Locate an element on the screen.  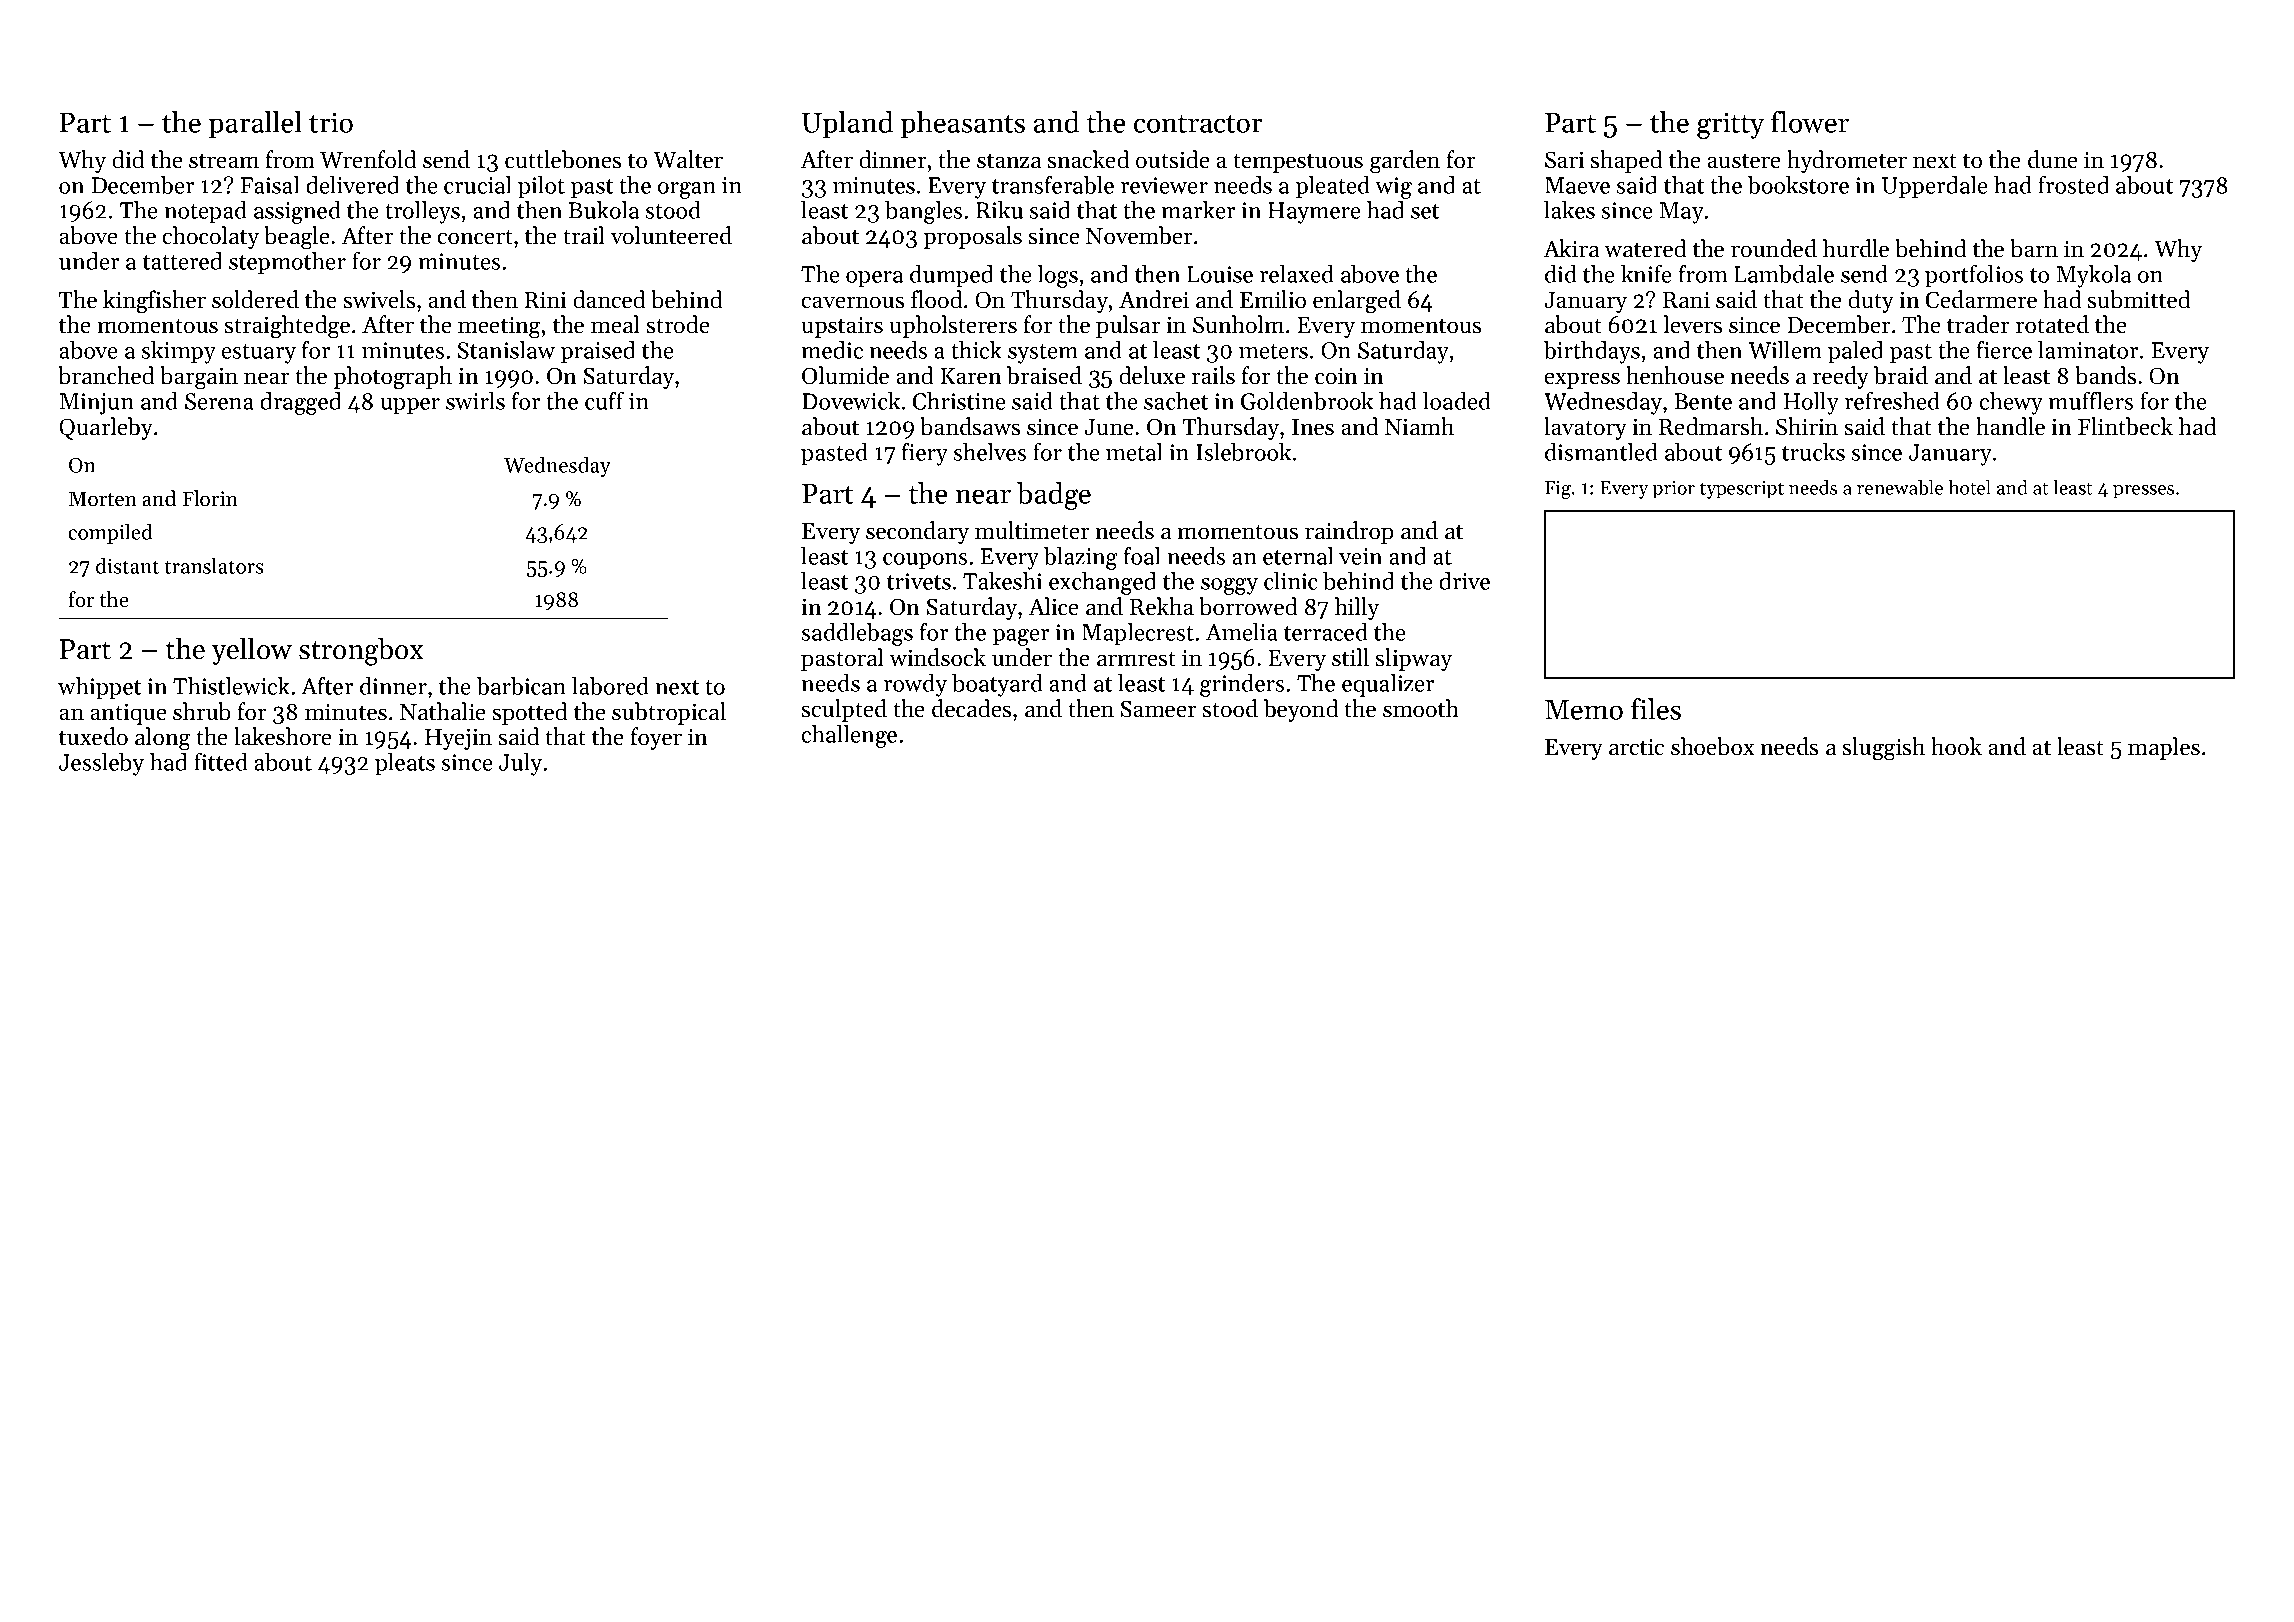
challenge is located at coordinates (849, 736).
